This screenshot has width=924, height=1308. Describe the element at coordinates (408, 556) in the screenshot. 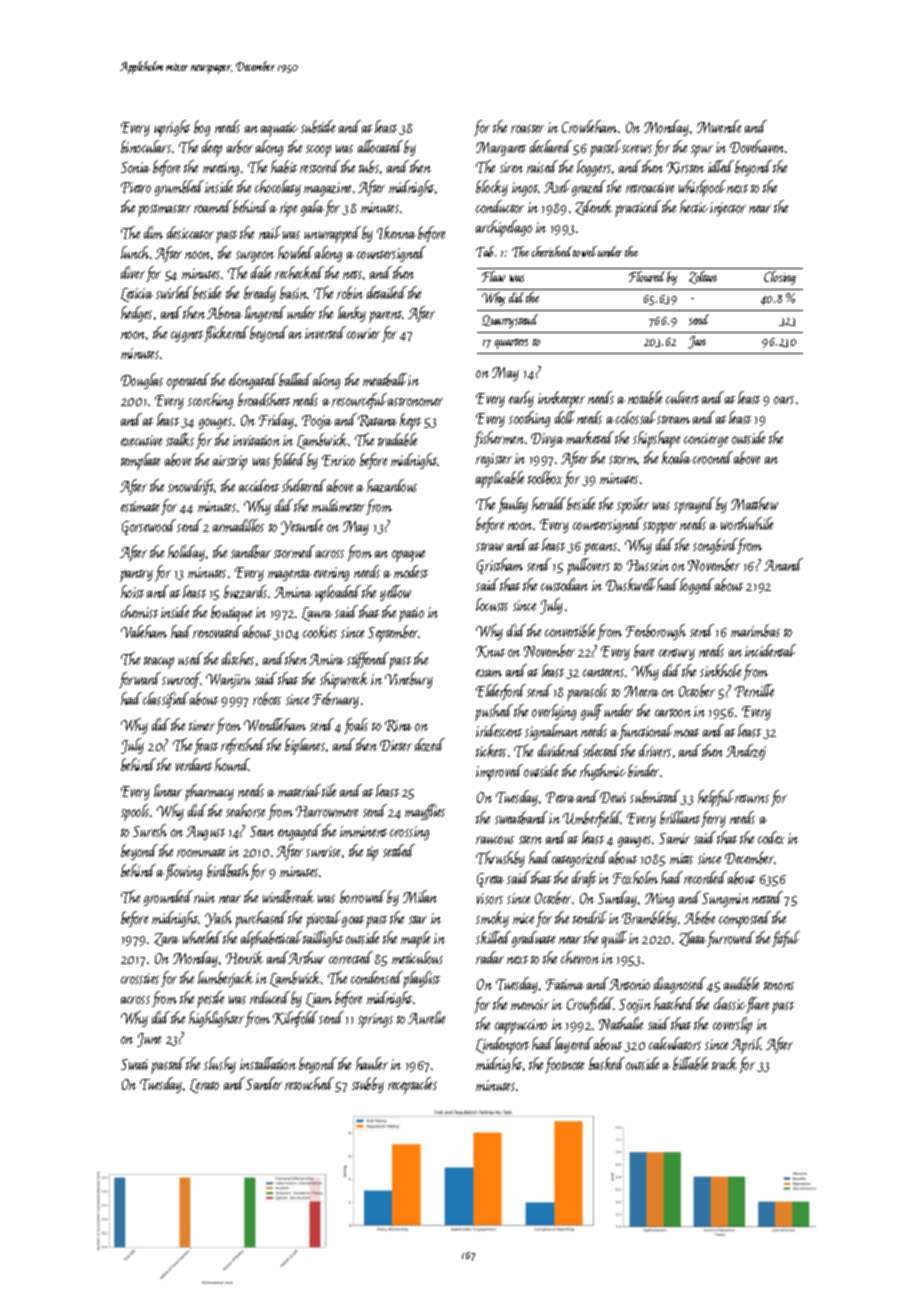

I see `opaque` at that location.
